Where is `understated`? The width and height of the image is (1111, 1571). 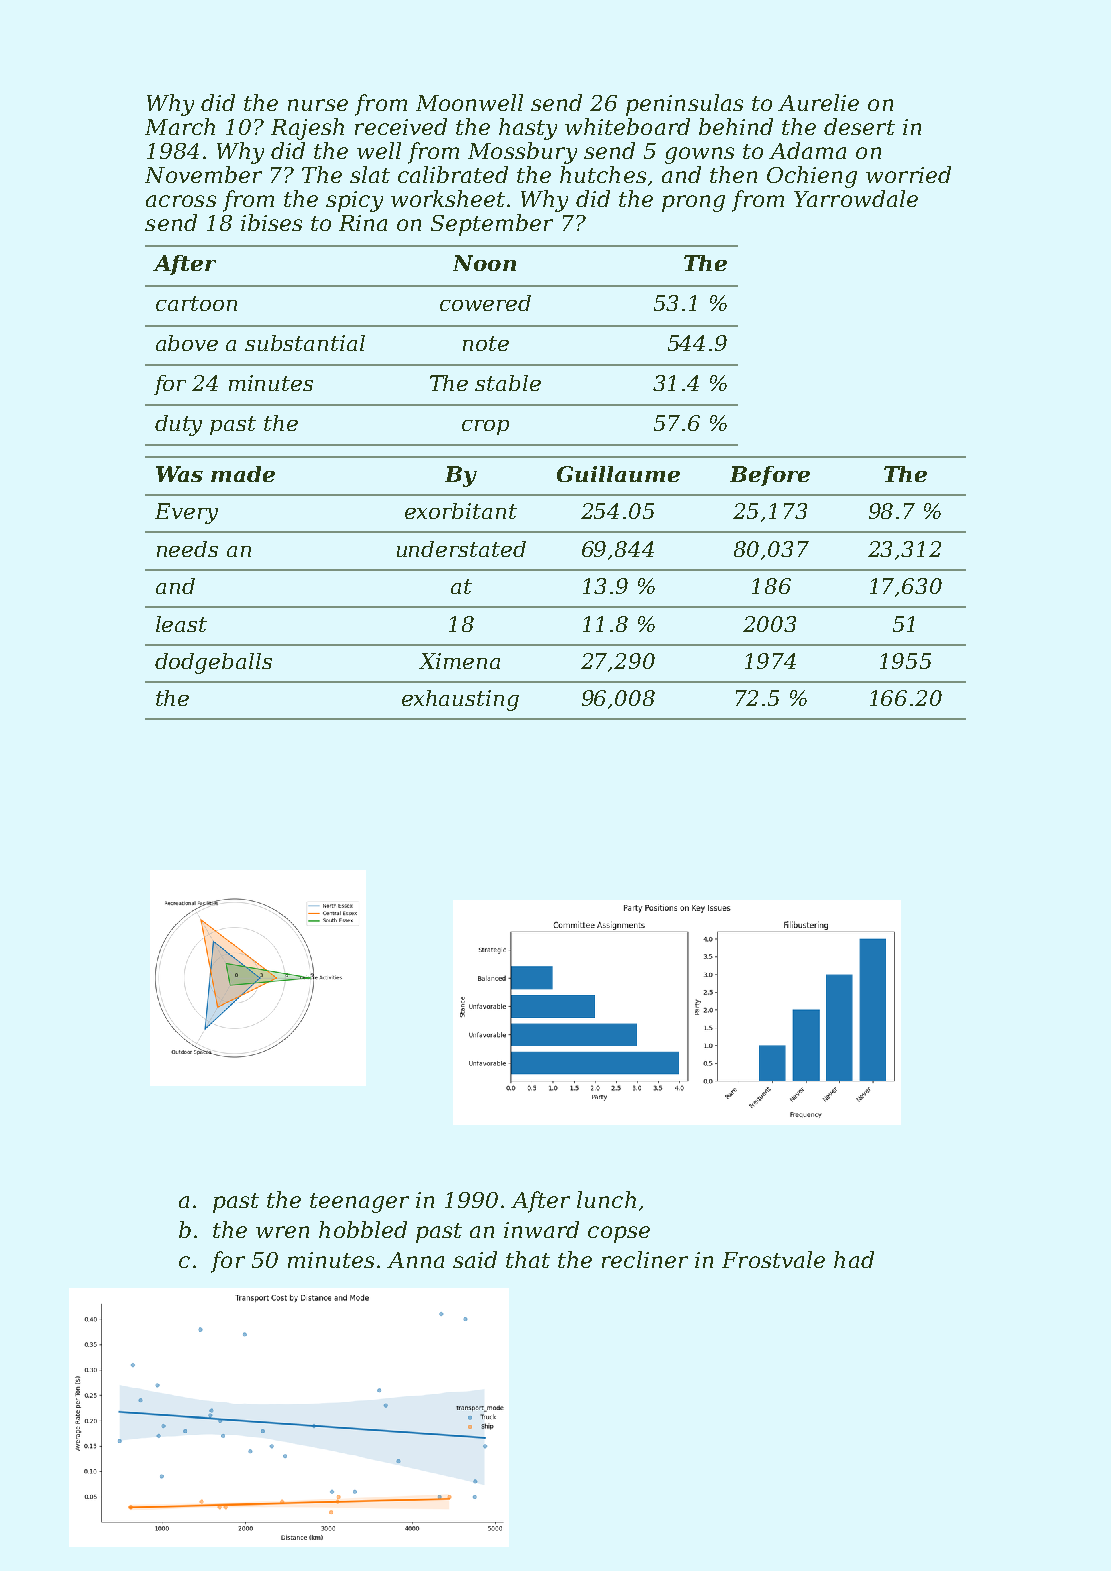
understated is located at coordinates (461, 549).
